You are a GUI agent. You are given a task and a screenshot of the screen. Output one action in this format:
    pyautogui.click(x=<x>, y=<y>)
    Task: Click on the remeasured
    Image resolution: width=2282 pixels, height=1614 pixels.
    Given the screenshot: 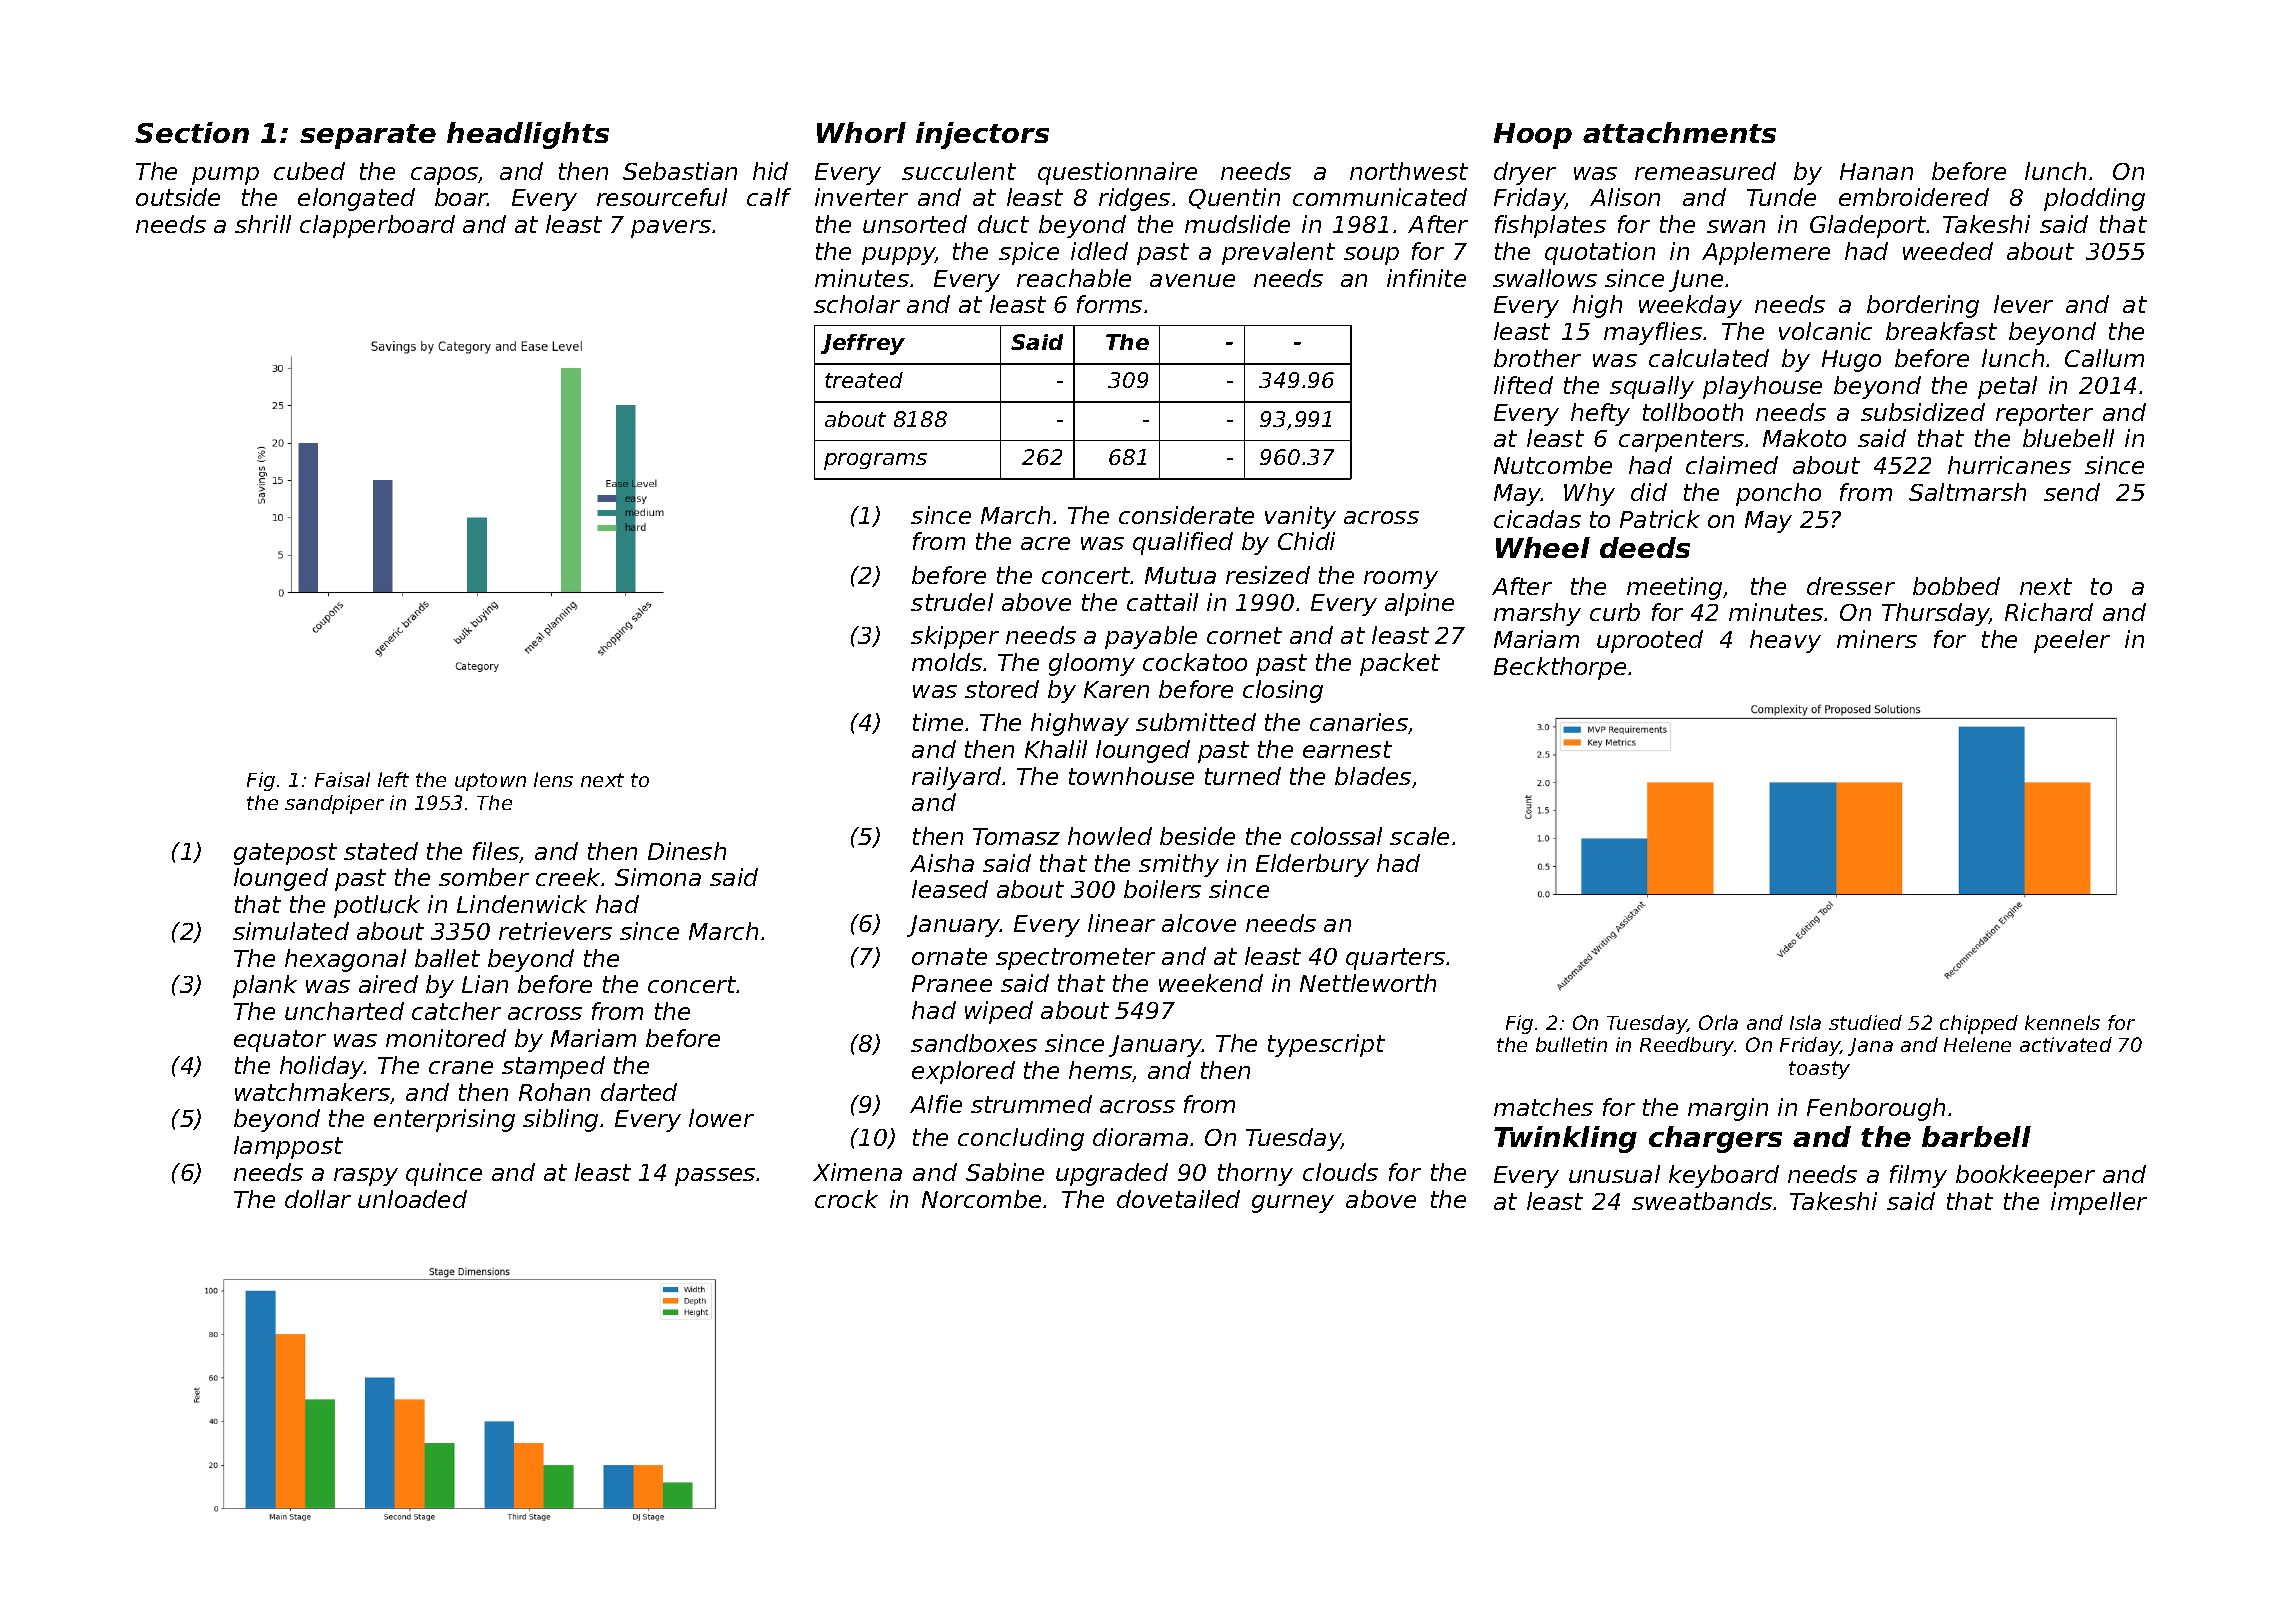 What is the action you would take?
    pyautogui.click(x=1705, y=171)
